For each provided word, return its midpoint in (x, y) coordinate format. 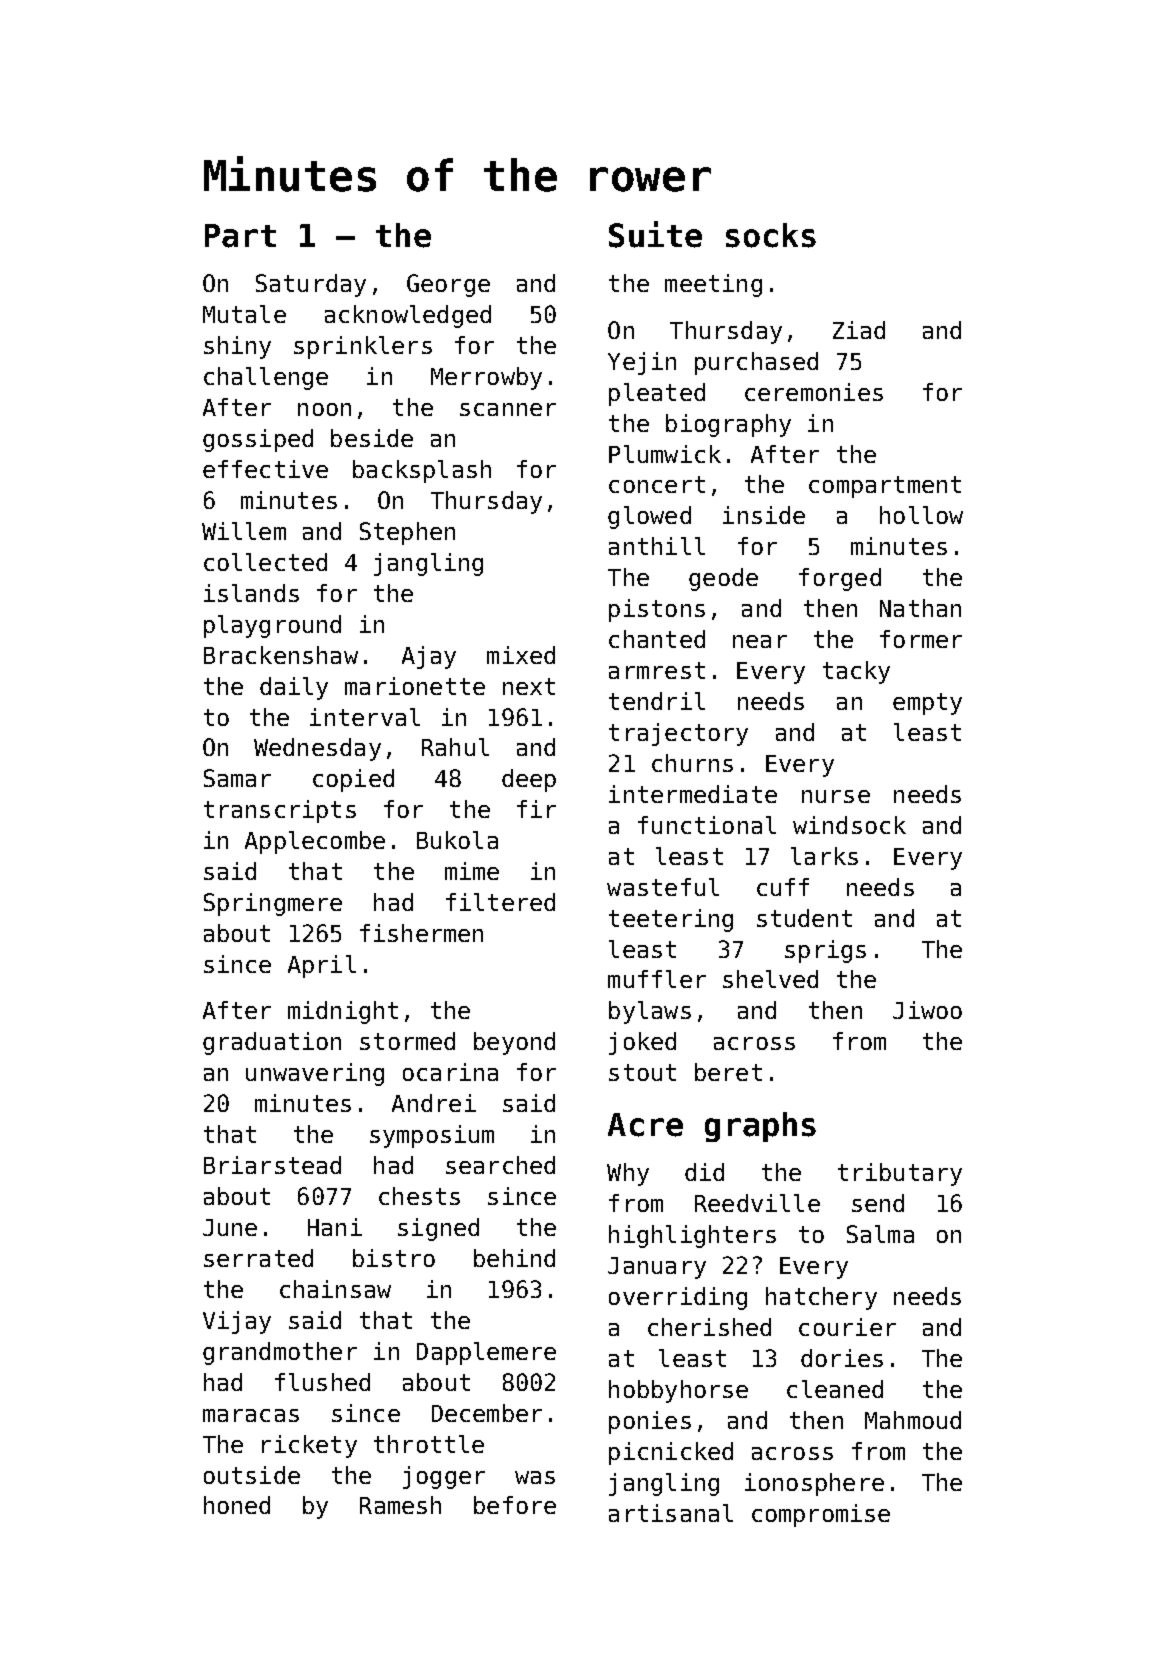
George (448, 285)
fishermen (421, 933)
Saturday (311, 285)
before (515, 1505)
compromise (821, 1515)
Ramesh (400, 1505)
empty (927, 704)
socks (771, 235)
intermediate (693, 794)
